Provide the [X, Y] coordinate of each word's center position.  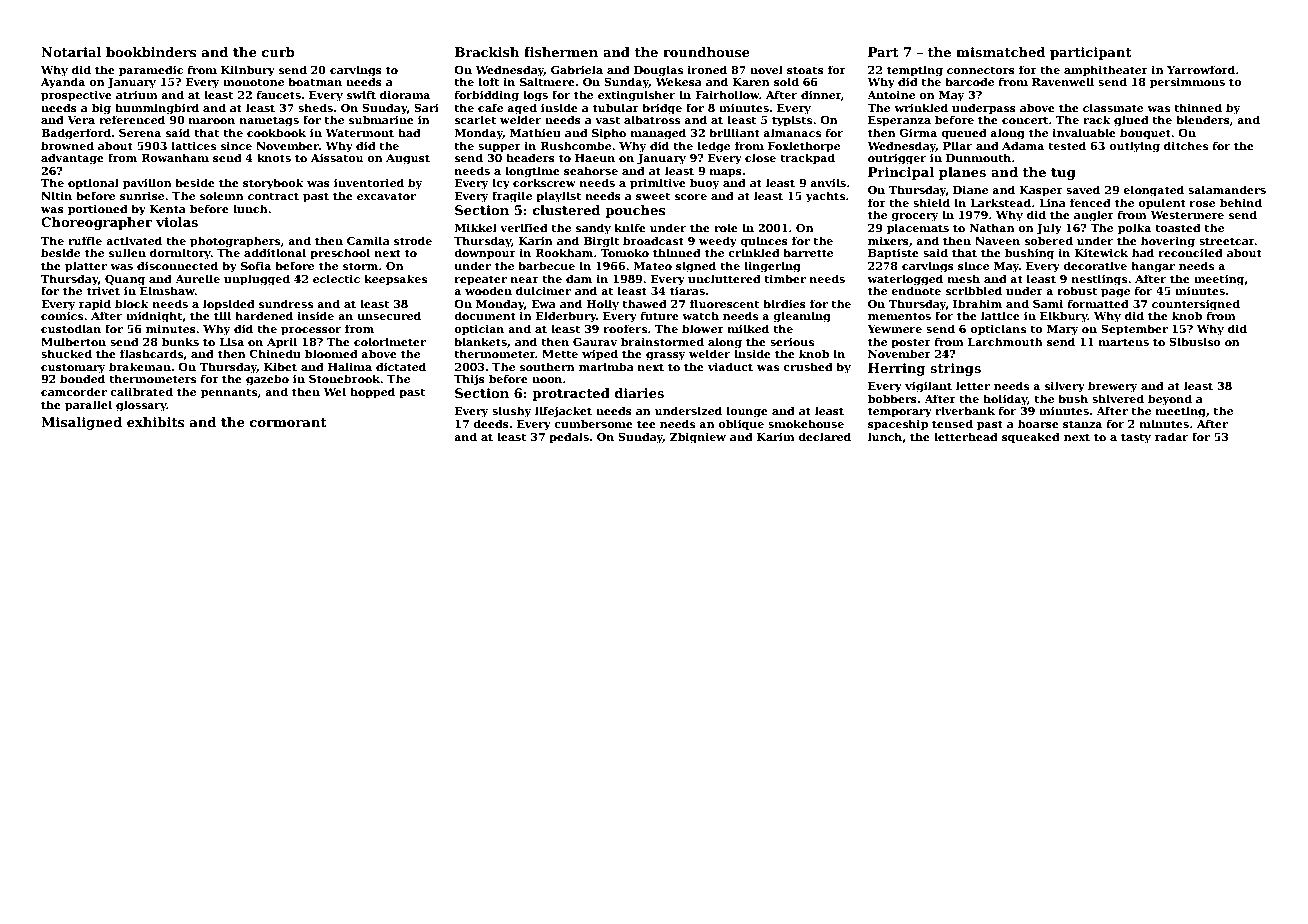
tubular [616, 107]
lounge [747, 412]
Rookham [564, 252]
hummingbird [157, 109]
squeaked [1031, 438]
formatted [1098, 303]
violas [177, 222]
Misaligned [81, 423]
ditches [1186, 145]
